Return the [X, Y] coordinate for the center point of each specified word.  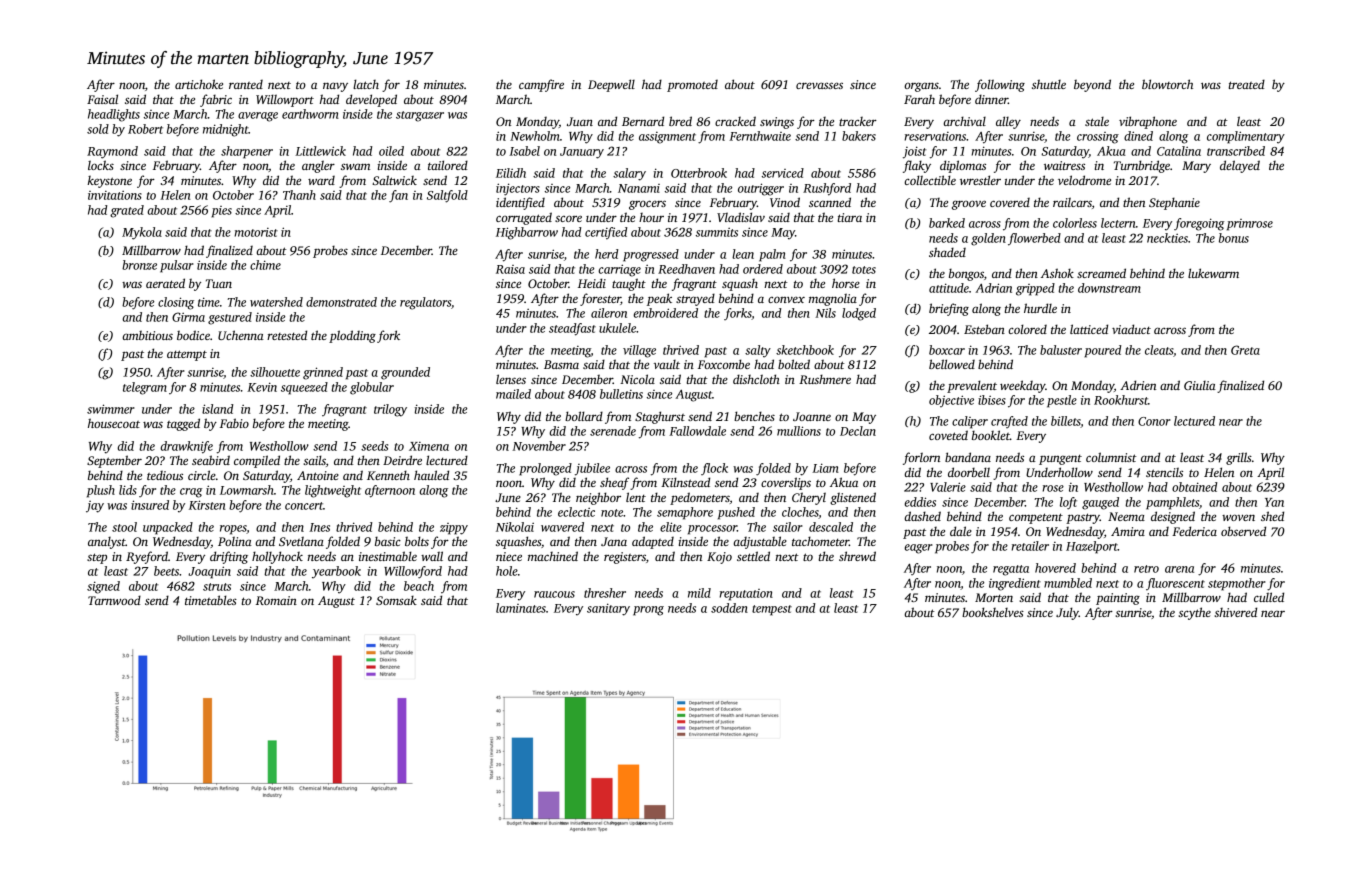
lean [743, 254]
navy [335, 87]
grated [127, 211]
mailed [513, 394]
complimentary [1246, 137]
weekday [1022, 386]
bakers [859, 136]
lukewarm [1213, 273]
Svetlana [301, 541]
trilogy [390, 410]
